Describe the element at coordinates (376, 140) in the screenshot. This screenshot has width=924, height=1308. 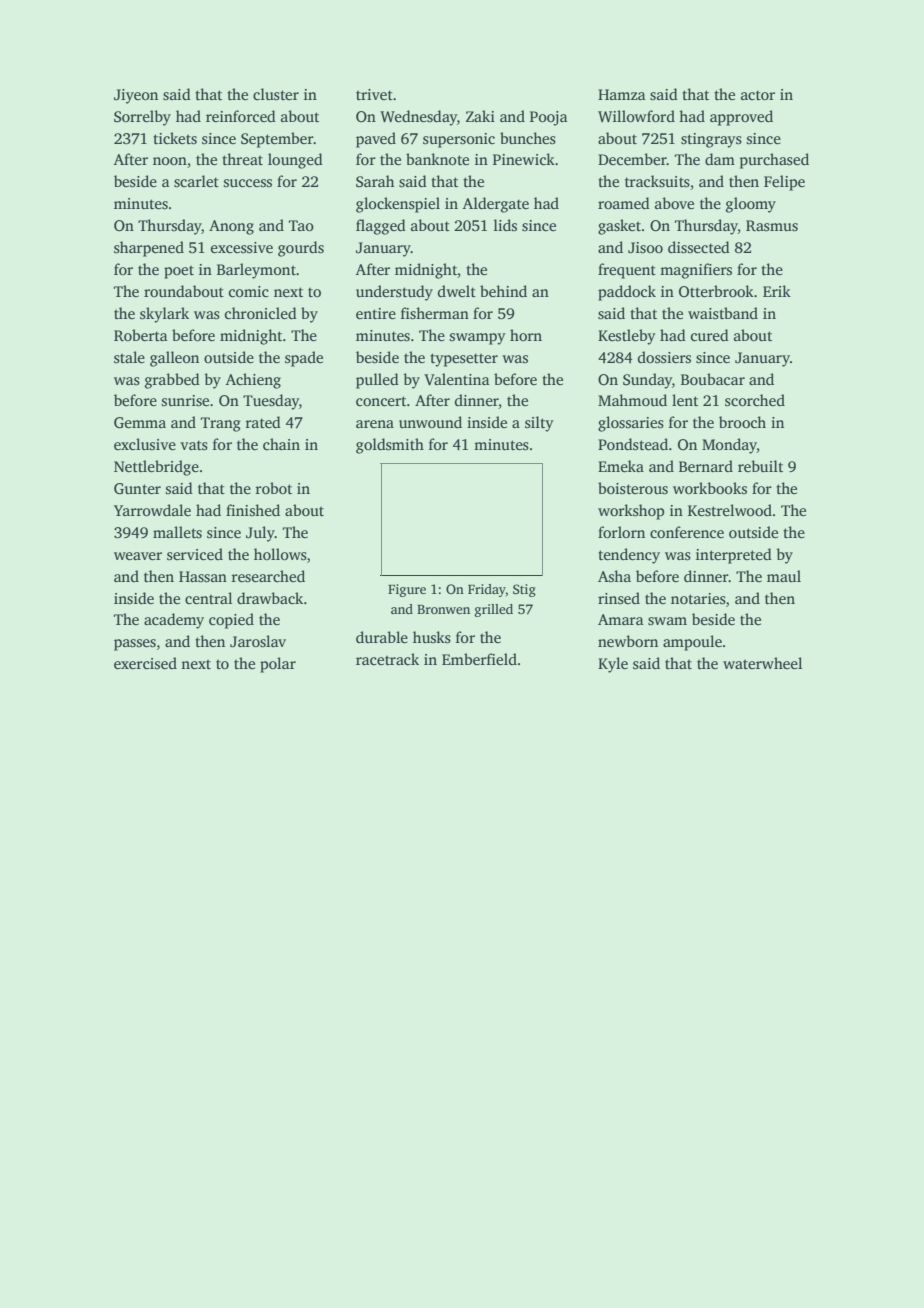
I see `paved` at that location.
